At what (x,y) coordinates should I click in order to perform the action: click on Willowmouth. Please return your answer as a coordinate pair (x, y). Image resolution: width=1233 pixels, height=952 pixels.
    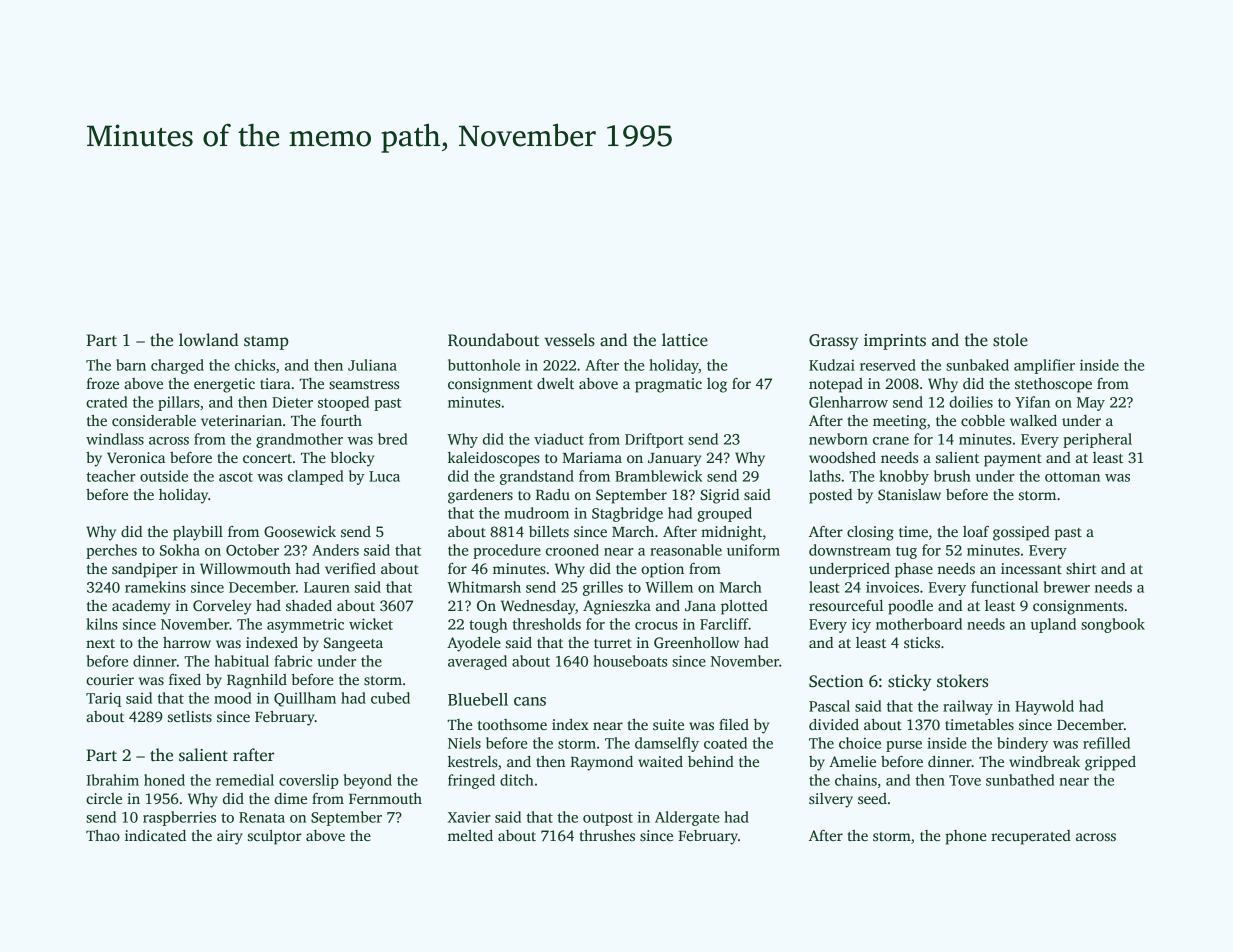
    Looking at the image, I should click on (245, 568).
